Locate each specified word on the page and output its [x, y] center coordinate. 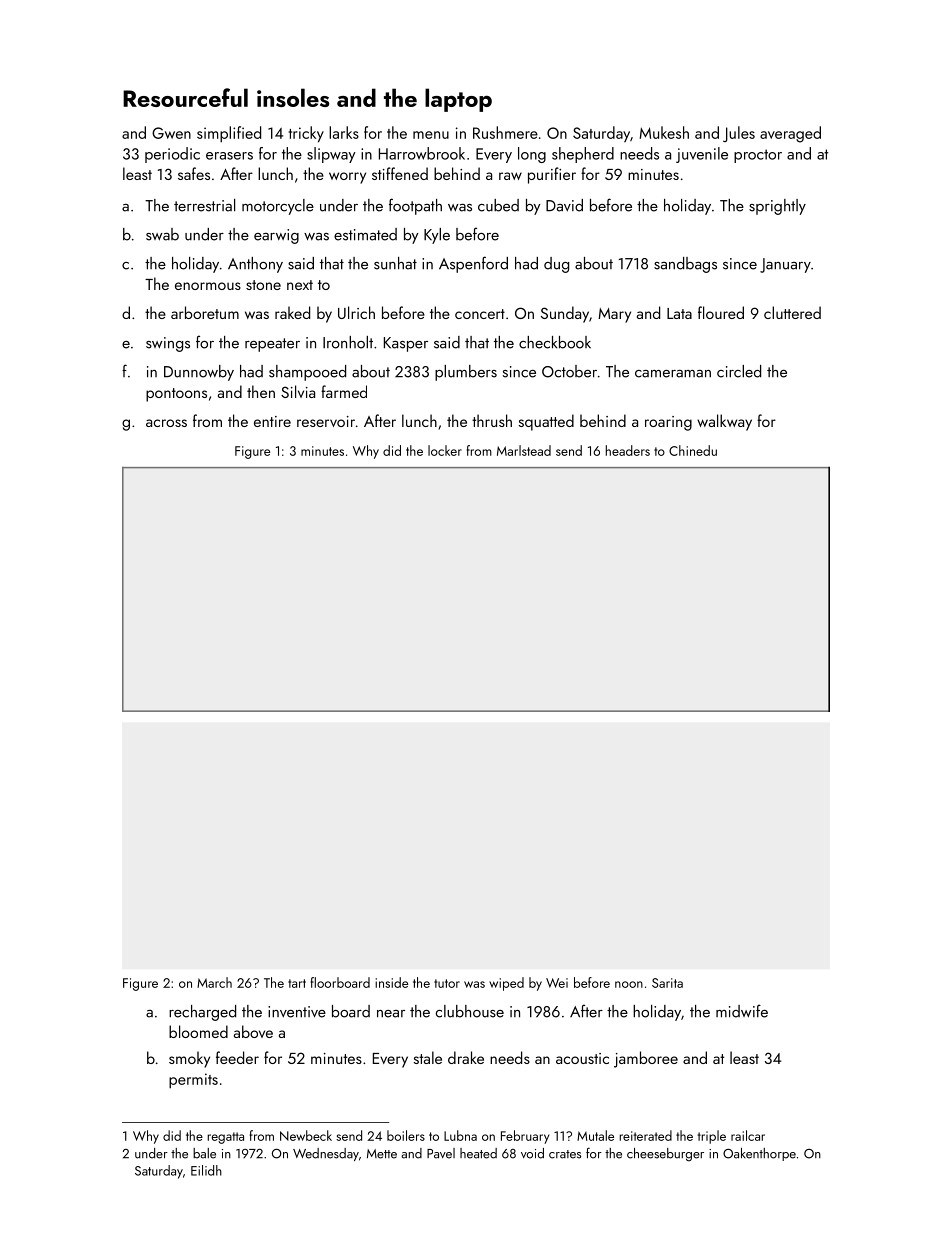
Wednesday [326, 1154]
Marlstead [524, 450]
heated [478, 1153]
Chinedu [693, 450]
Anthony [255, 265]
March [214, 982]
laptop [458, 100]
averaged [790, 134]
